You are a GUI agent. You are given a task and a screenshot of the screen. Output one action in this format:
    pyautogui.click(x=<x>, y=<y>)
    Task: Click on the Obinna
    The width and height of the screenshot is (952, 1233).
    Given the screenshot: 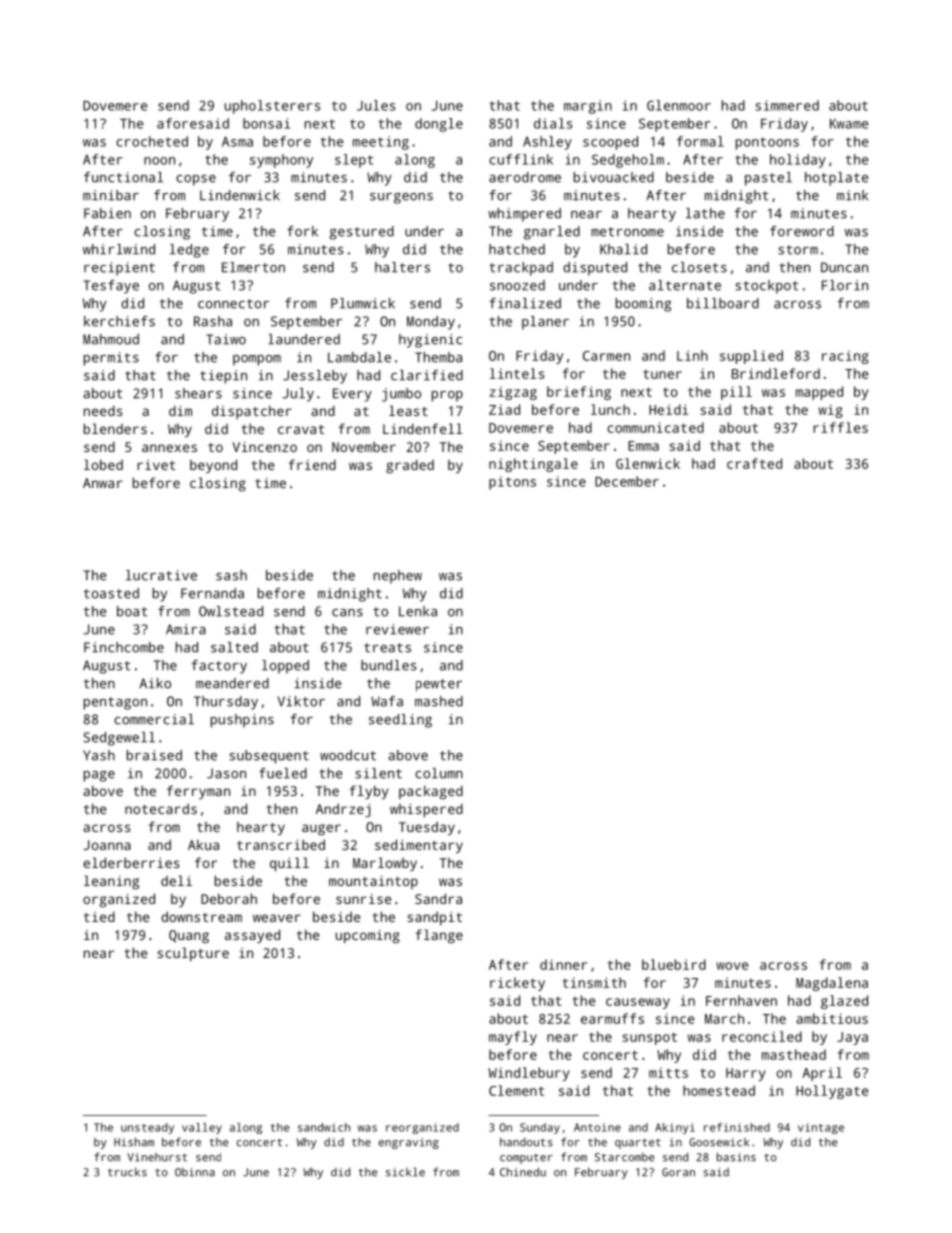 What is the action you would take?
    pyautogui.click(x=195, y=1172)
